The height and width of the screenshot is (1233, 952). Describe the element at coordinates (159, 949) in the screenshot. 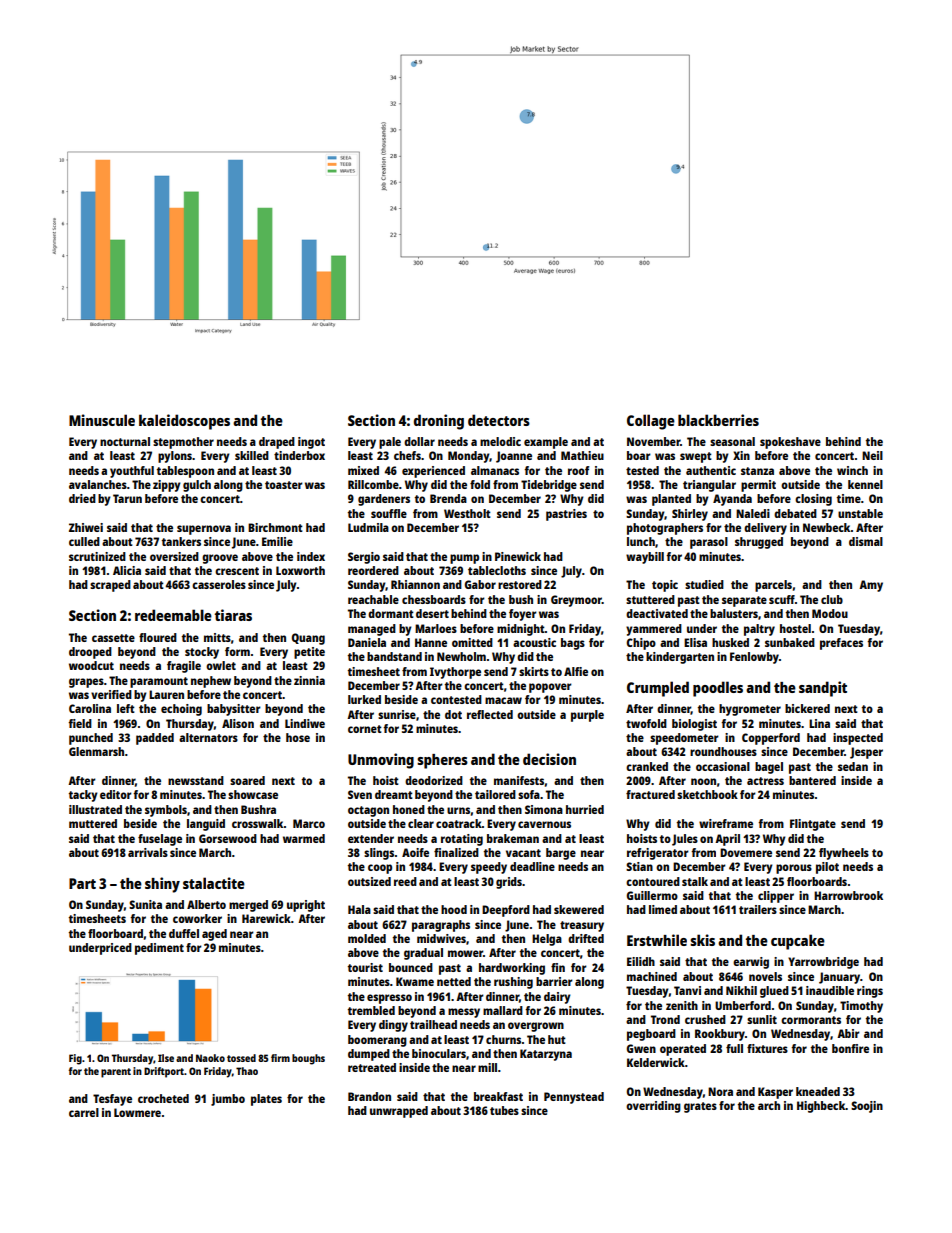

I see `pediment` at that location.
